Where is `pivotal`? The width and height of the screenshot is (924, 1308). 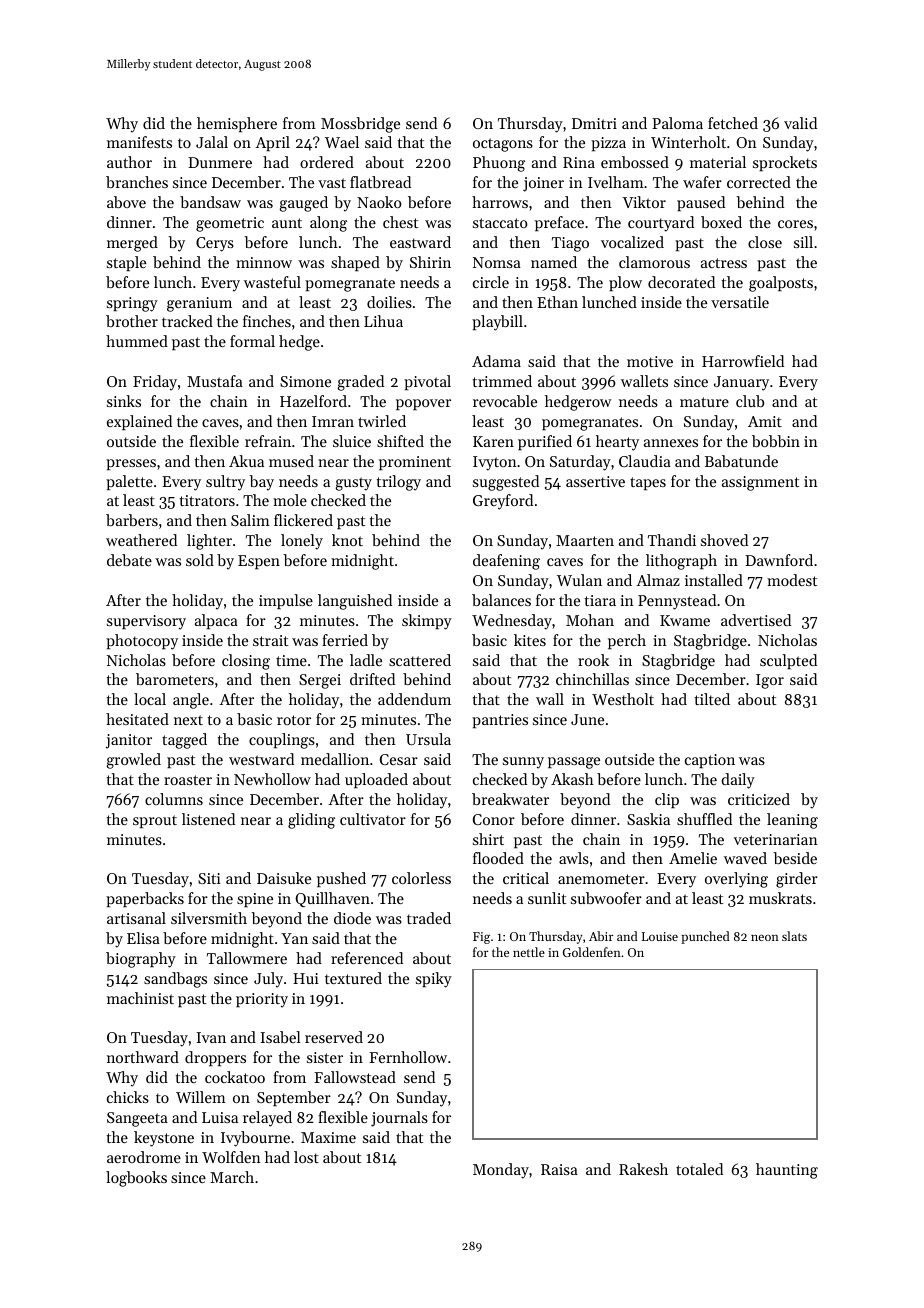
pivotal is located at coordinates (427, 382).
